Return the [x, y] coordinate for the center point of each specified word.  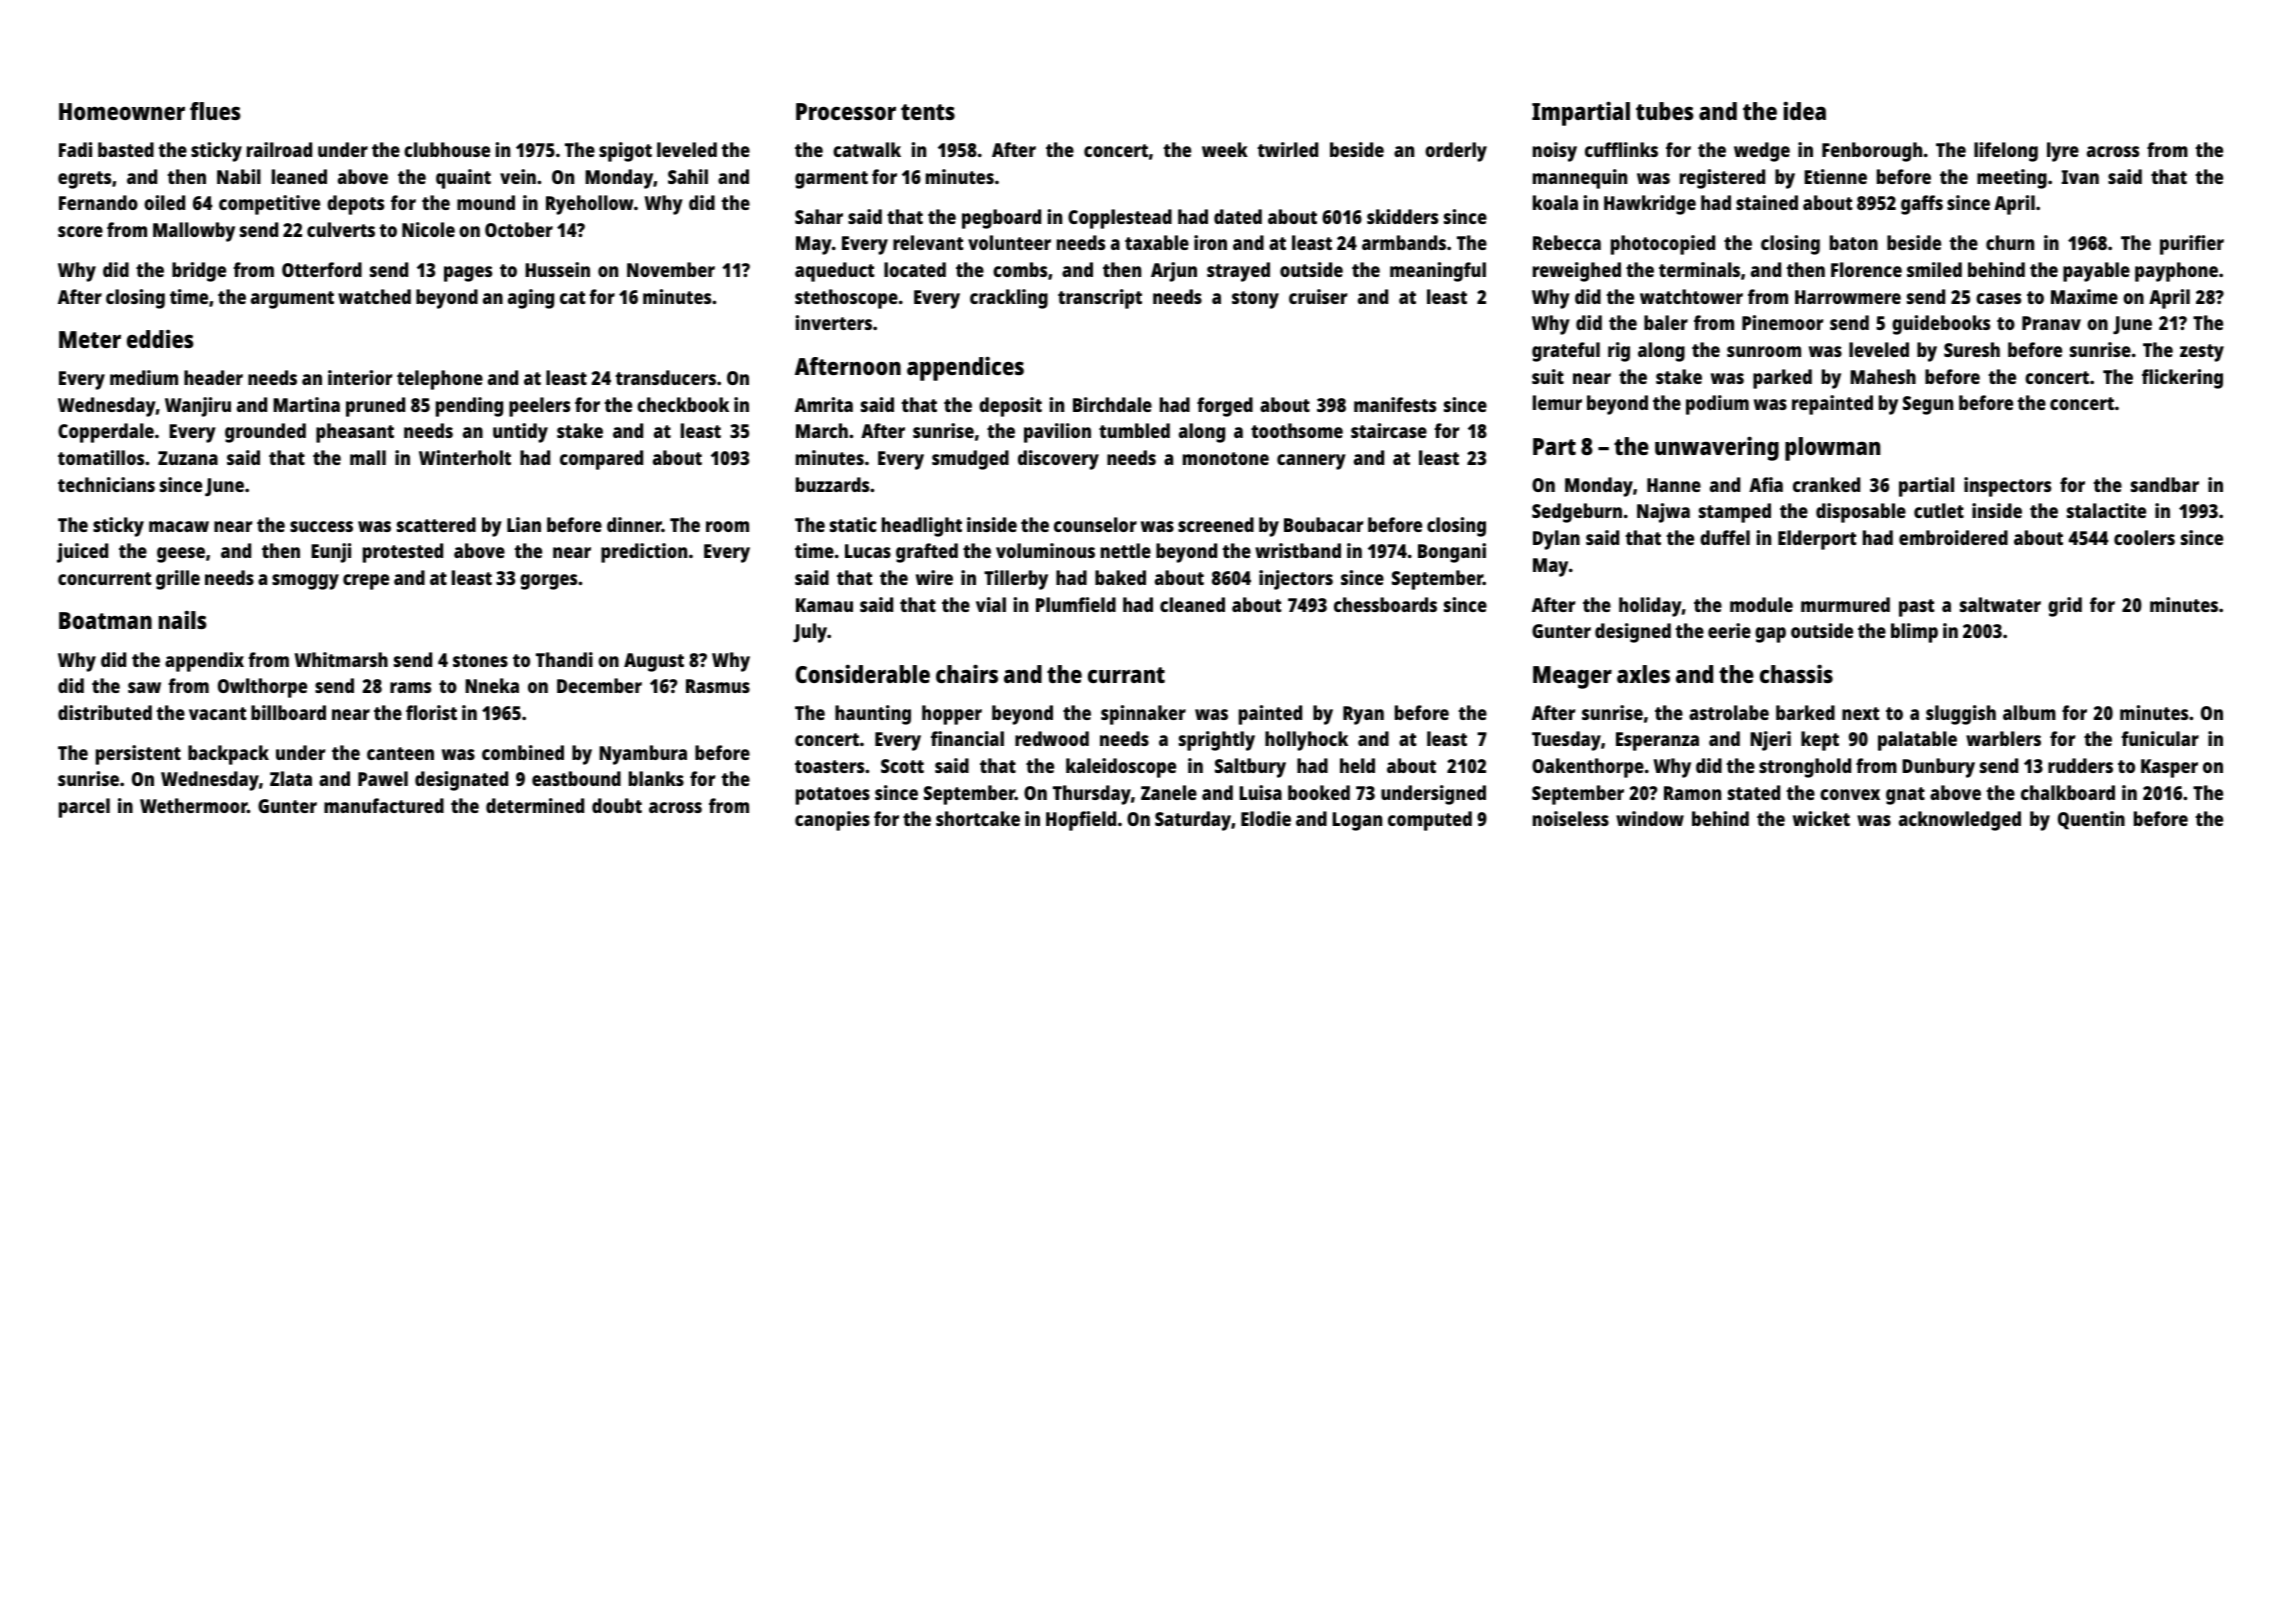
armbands [1404, 242]
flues [215, 111]
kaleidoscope [1121, 768]
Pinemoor [1782, 322]
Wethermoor [193, 805]
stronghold [1805, 768]
